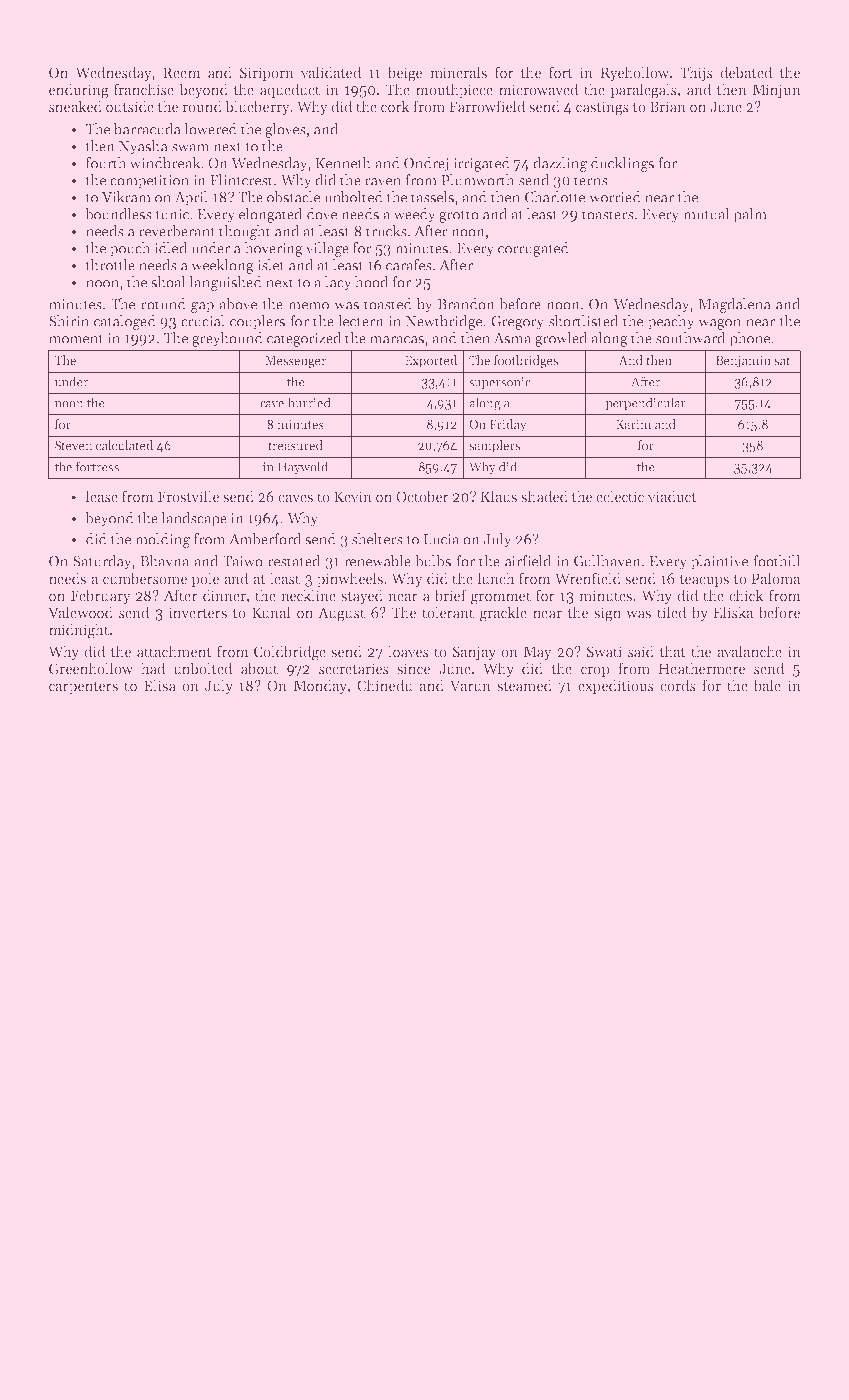  What do you see at coordinates (290, 653) in the document?
I see `Coldbridge` at bounding box center [290, 653].
